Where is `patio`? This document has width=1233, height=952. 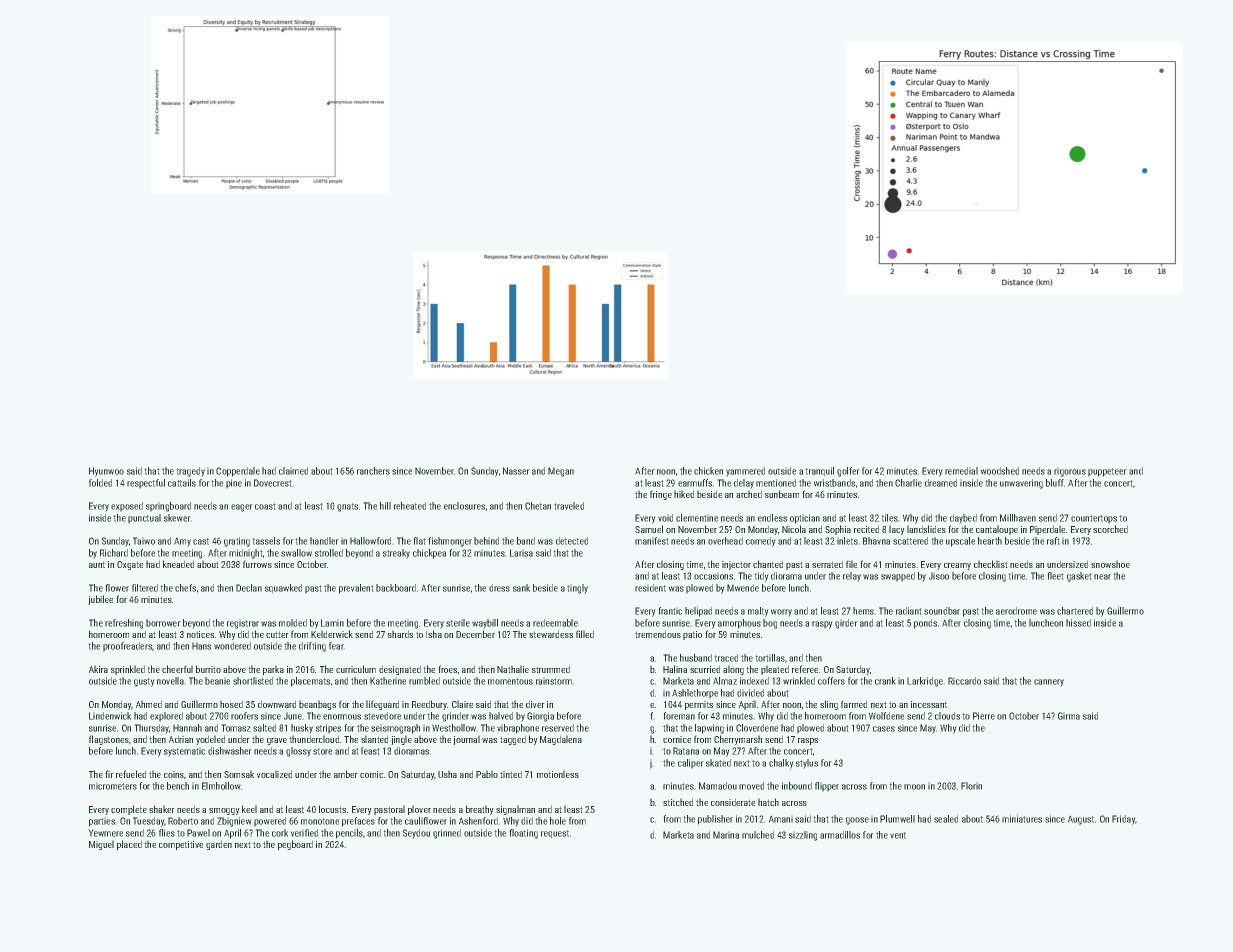
patio is located at coordinates (692, 635).
